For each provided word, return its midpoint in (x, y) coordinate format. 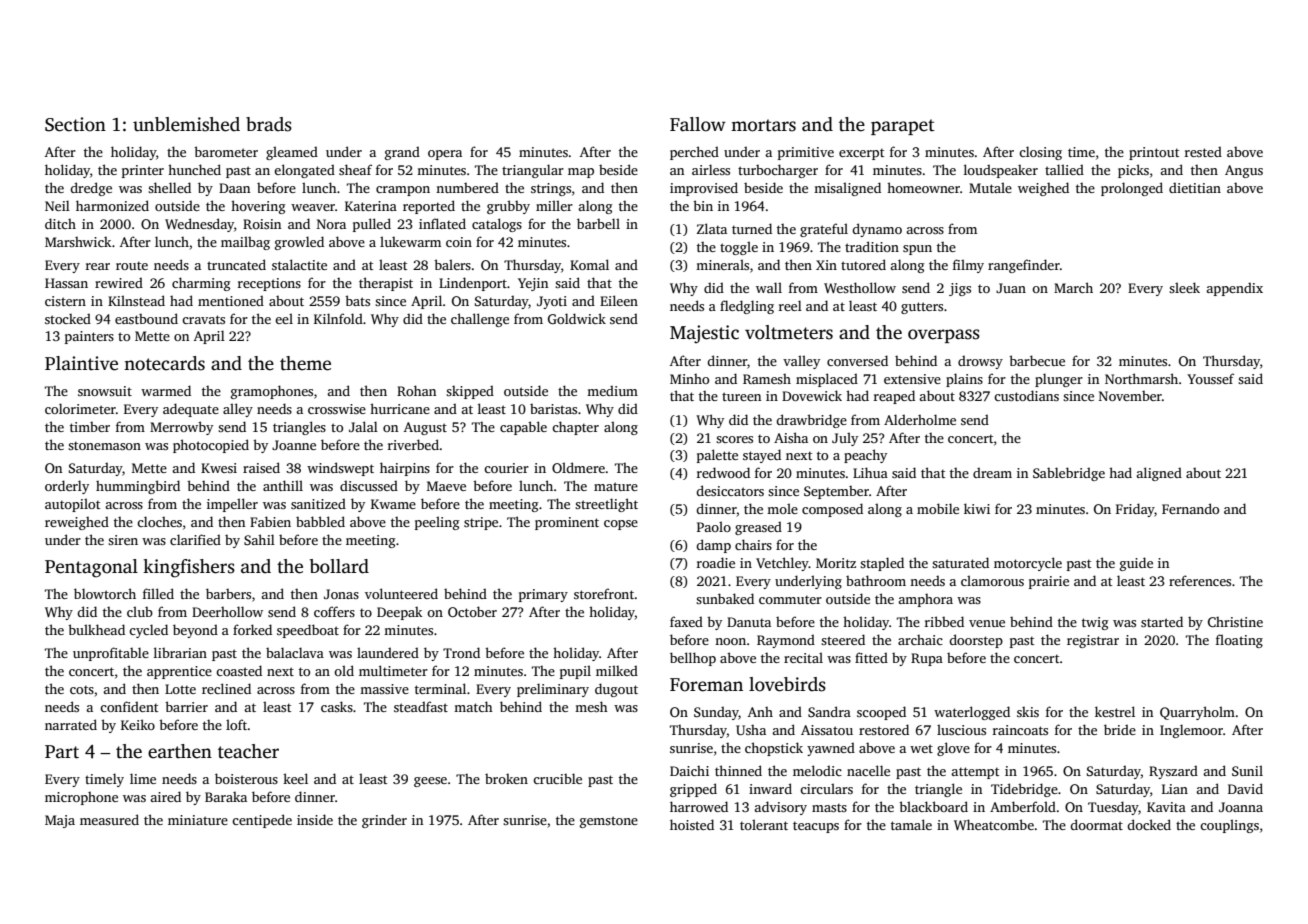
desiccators (730, 490)
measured (109, 819)
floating (1239, 641)
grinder (384, 821)
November (1130, 396)
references (1200, 580)
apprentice (179, 672)
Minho (689, 379)
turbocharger (778, 171)
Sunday (716, 713)
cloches (159, 521)
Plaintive (81, 363)
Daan (234, 188)
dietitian (1195, 187)
